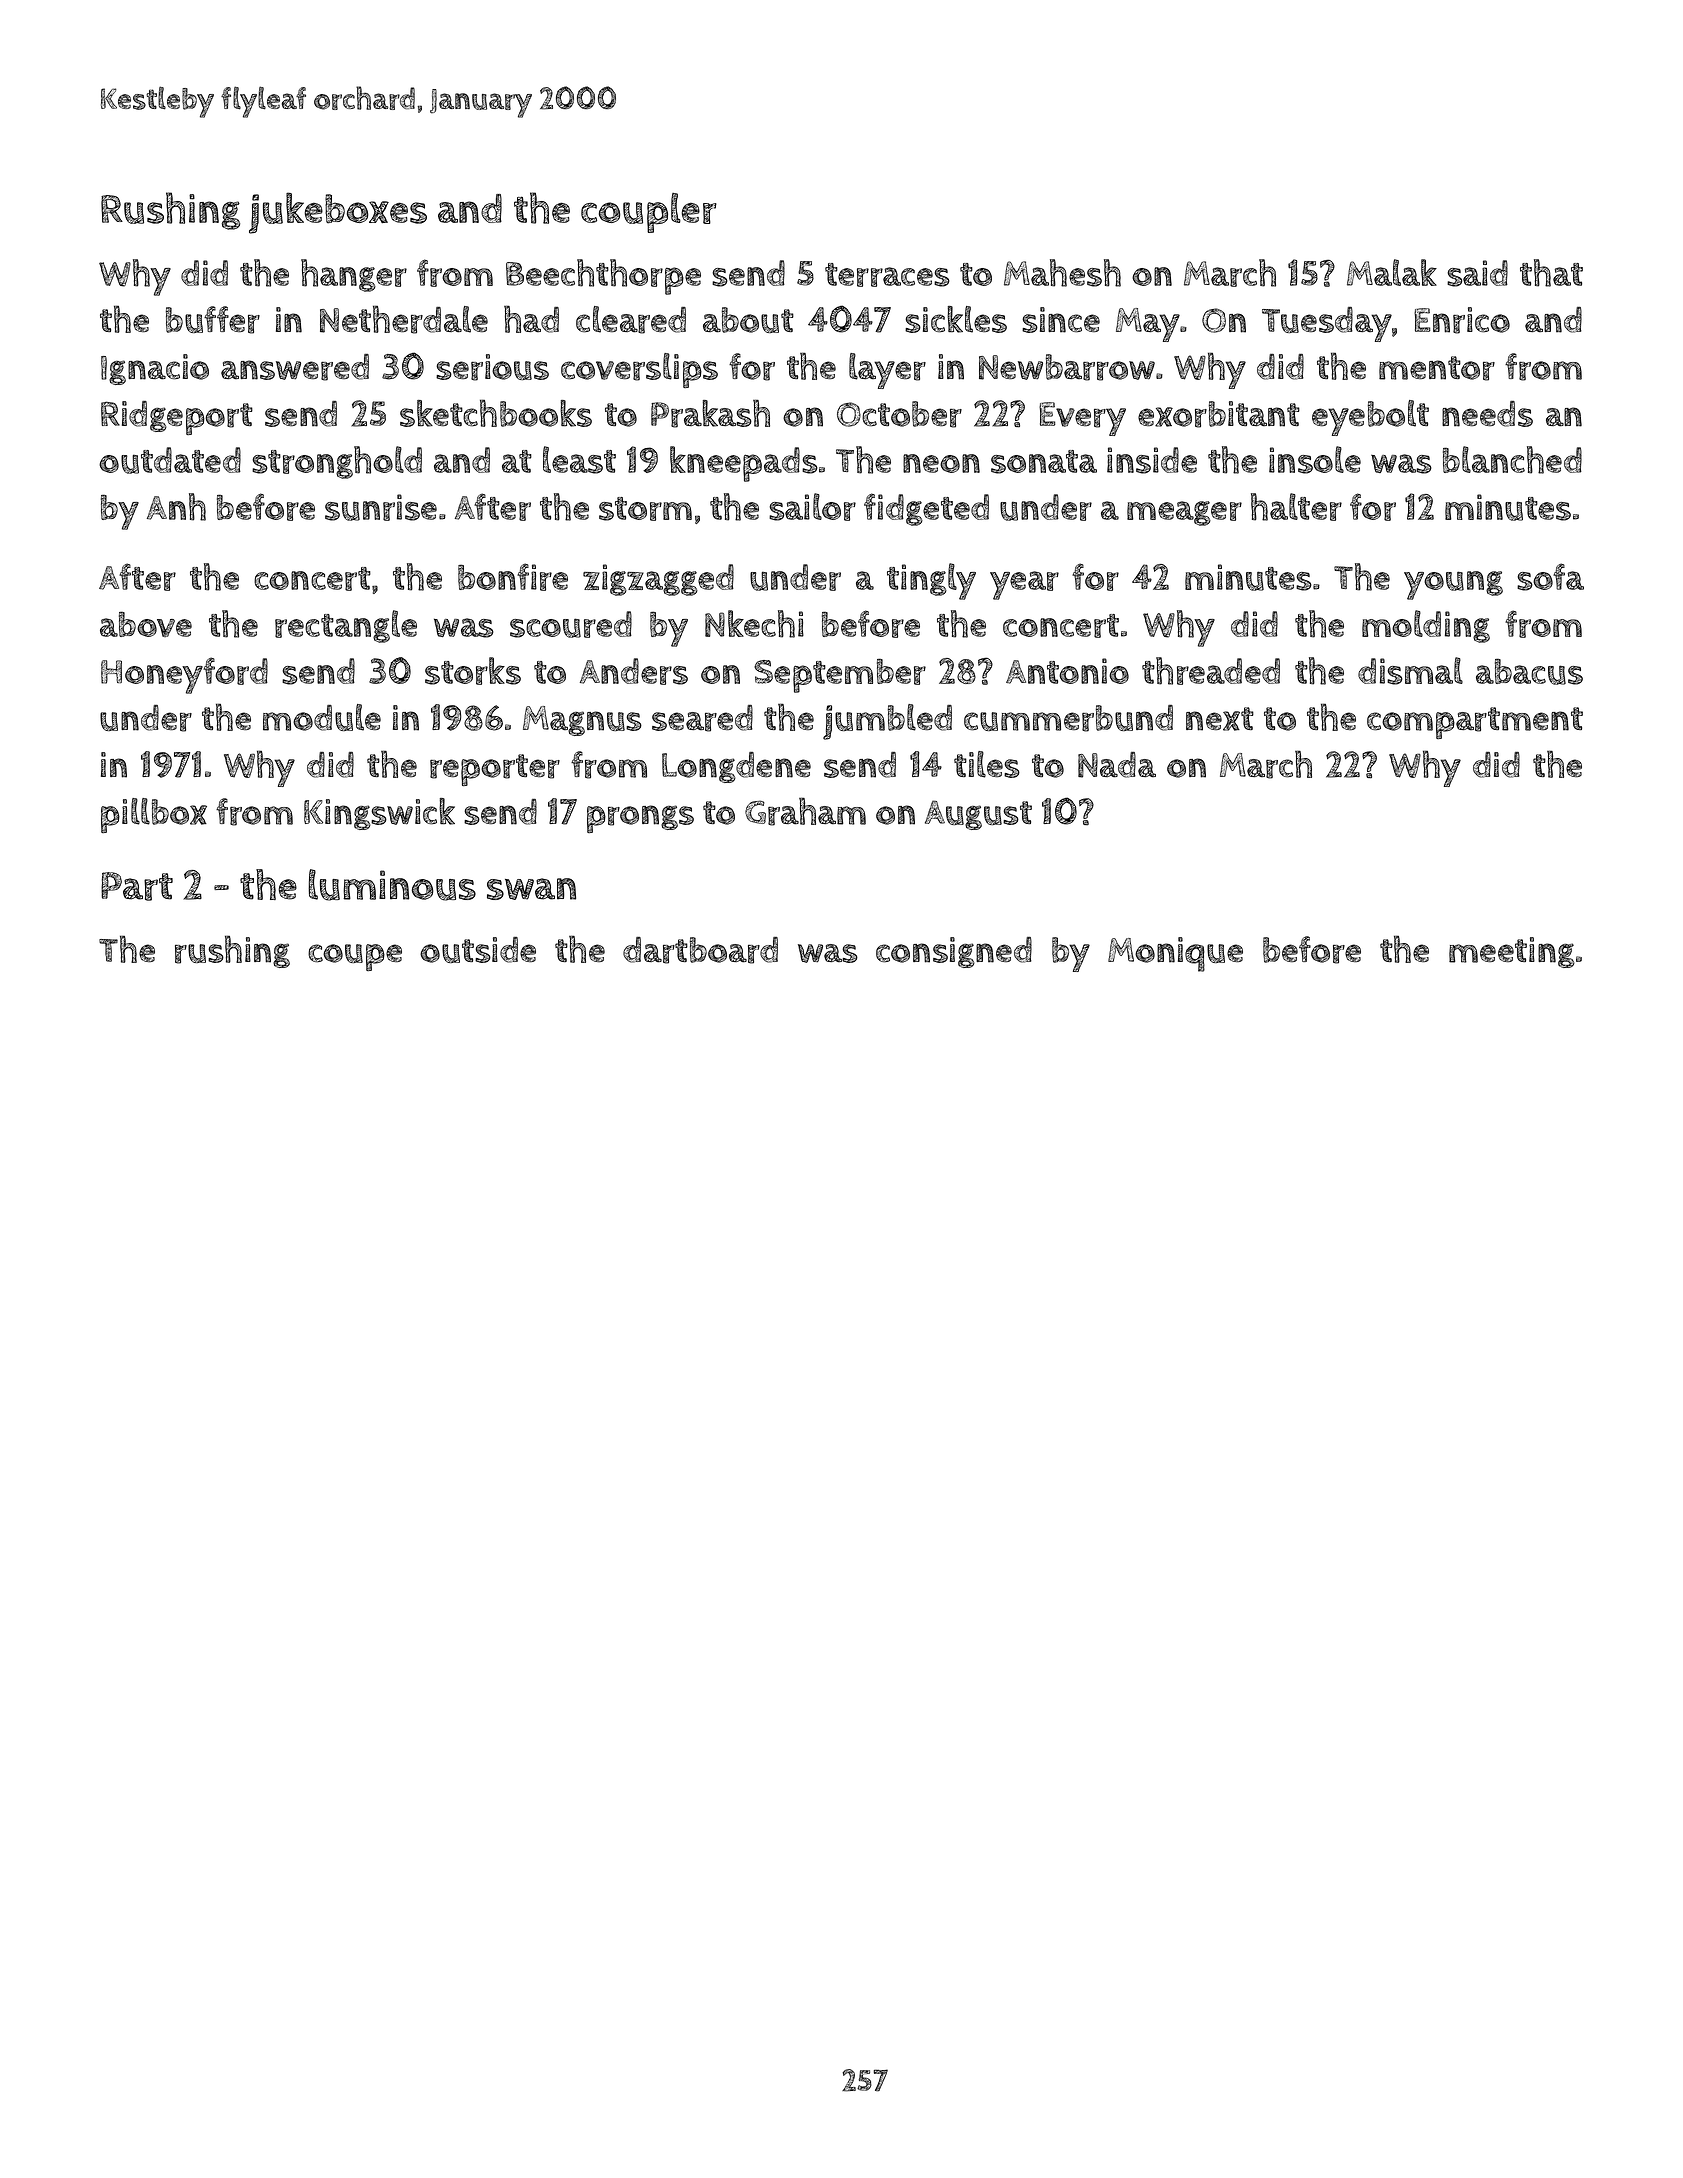 The height and width of the screenshot is (2178, 1683). Describe the element at coordinates (176, 507) in the screenshot. I see `Anh` at that location.
